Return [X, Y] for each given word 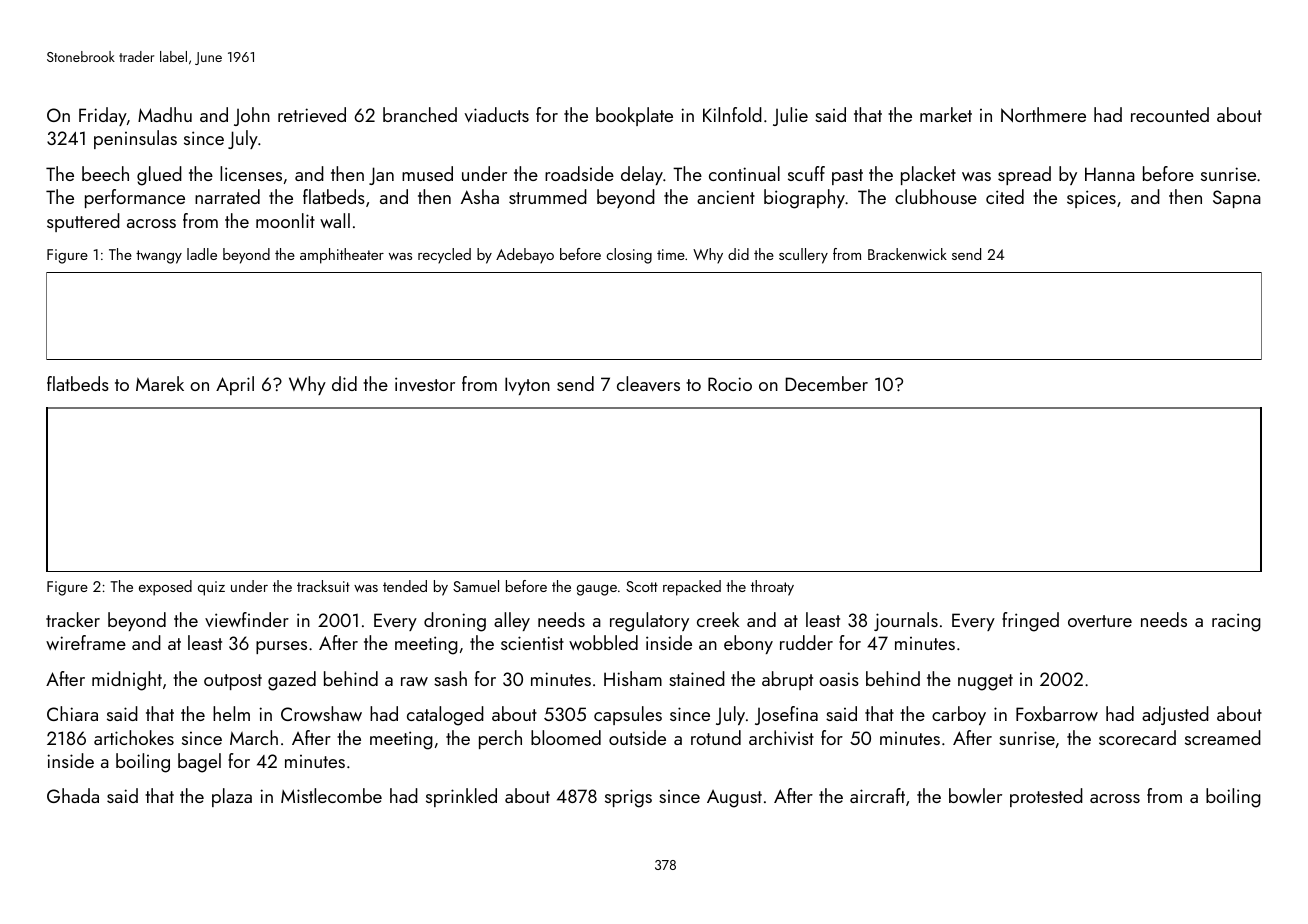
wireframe [86, 642]
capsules [628, 715]
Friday [103, 116]
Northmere [1043, 114]
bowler [975, 795]
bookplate [634, 116]
